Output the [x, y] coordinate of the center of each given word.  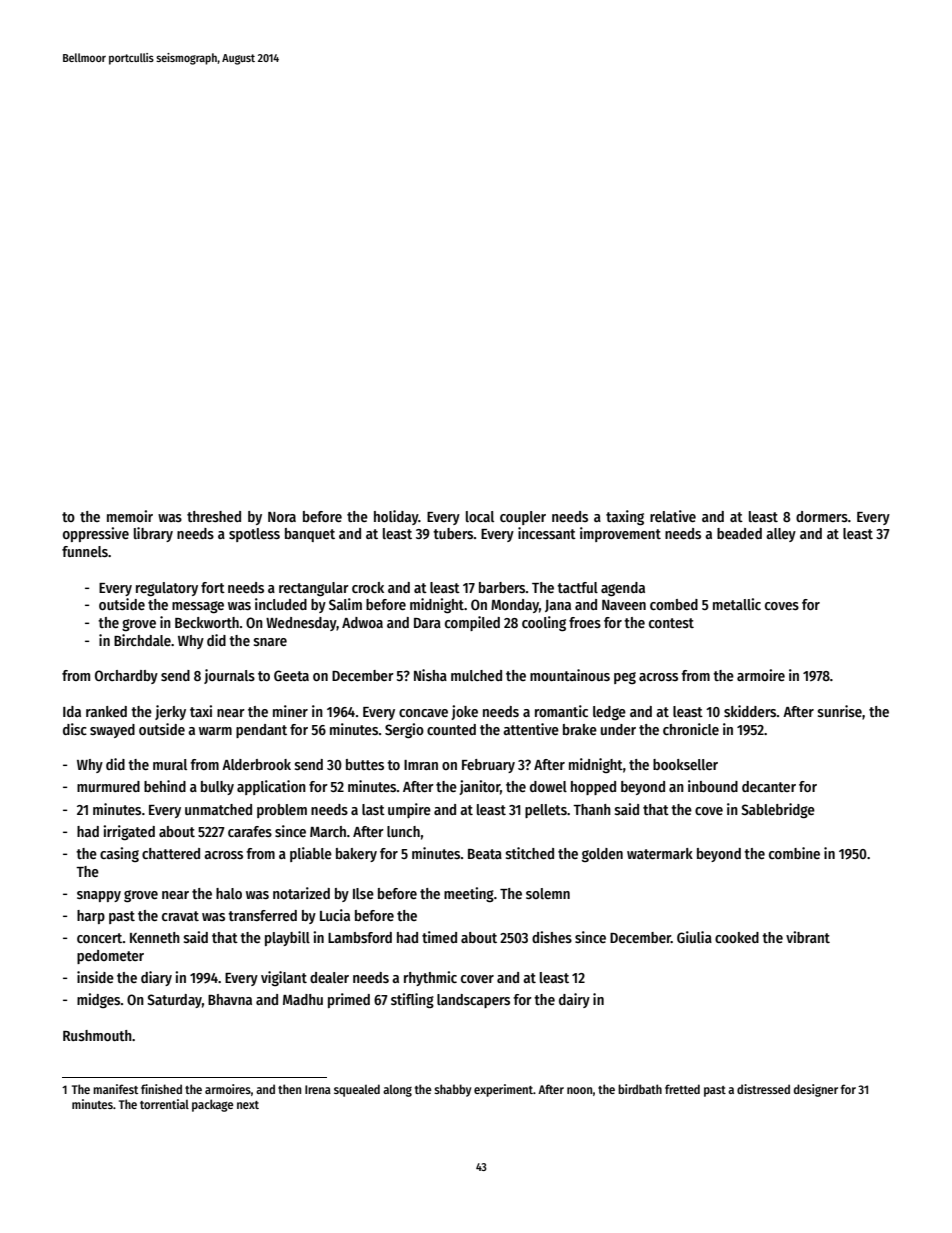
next [248, 1105]
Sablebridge [778, 810]
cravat [180, 916]
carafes [250, 831]
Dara [427, 623]
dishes [552, 937]
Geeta [291, 675]
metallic [737, 604]
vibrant [808, 937]
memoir [130, 516]
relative [673, 516]
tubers [453, 533]
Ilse [363, 893]
